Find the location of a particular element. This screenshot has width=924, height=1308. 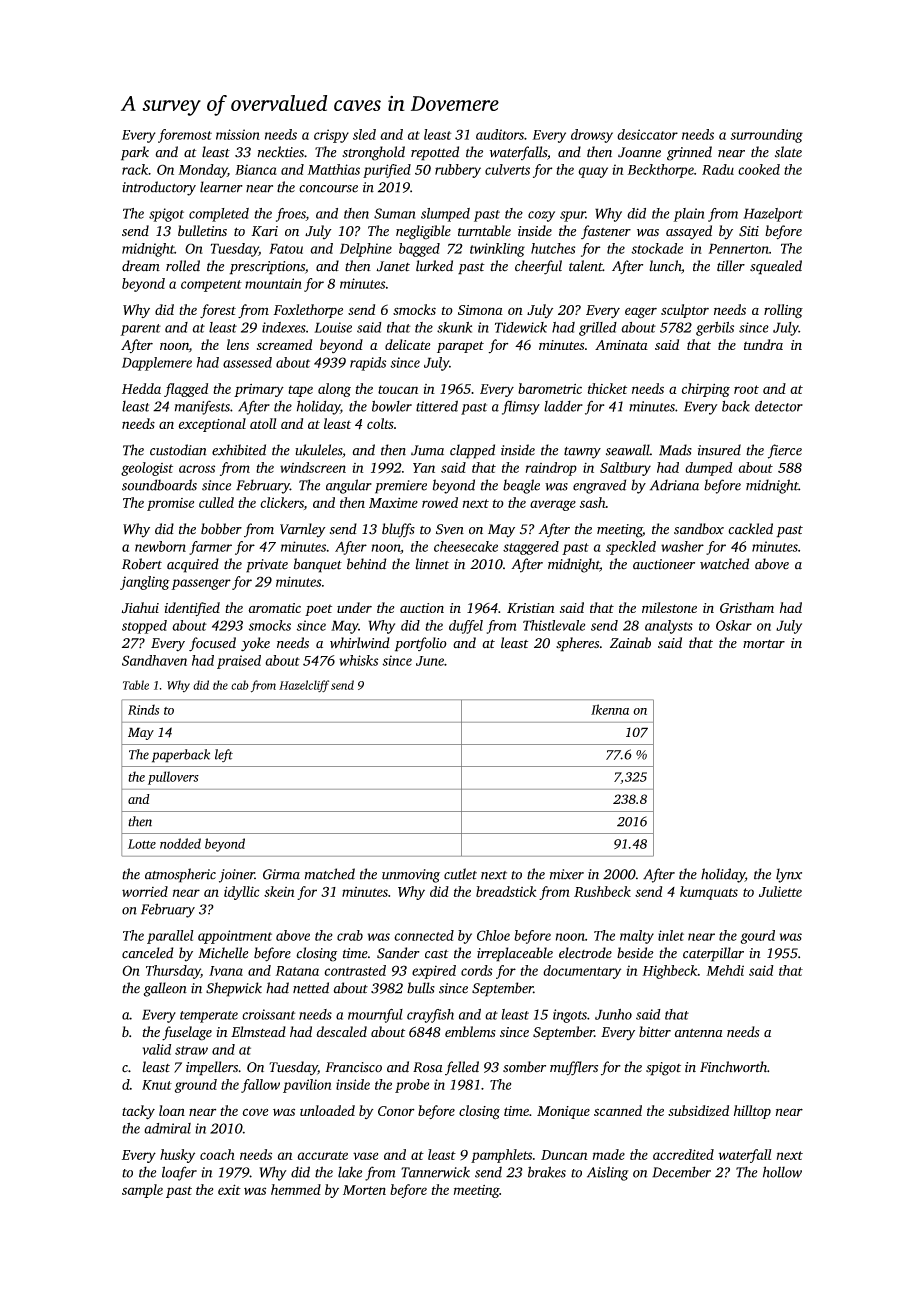

Francisco is located at coordinates (353, 1067).
